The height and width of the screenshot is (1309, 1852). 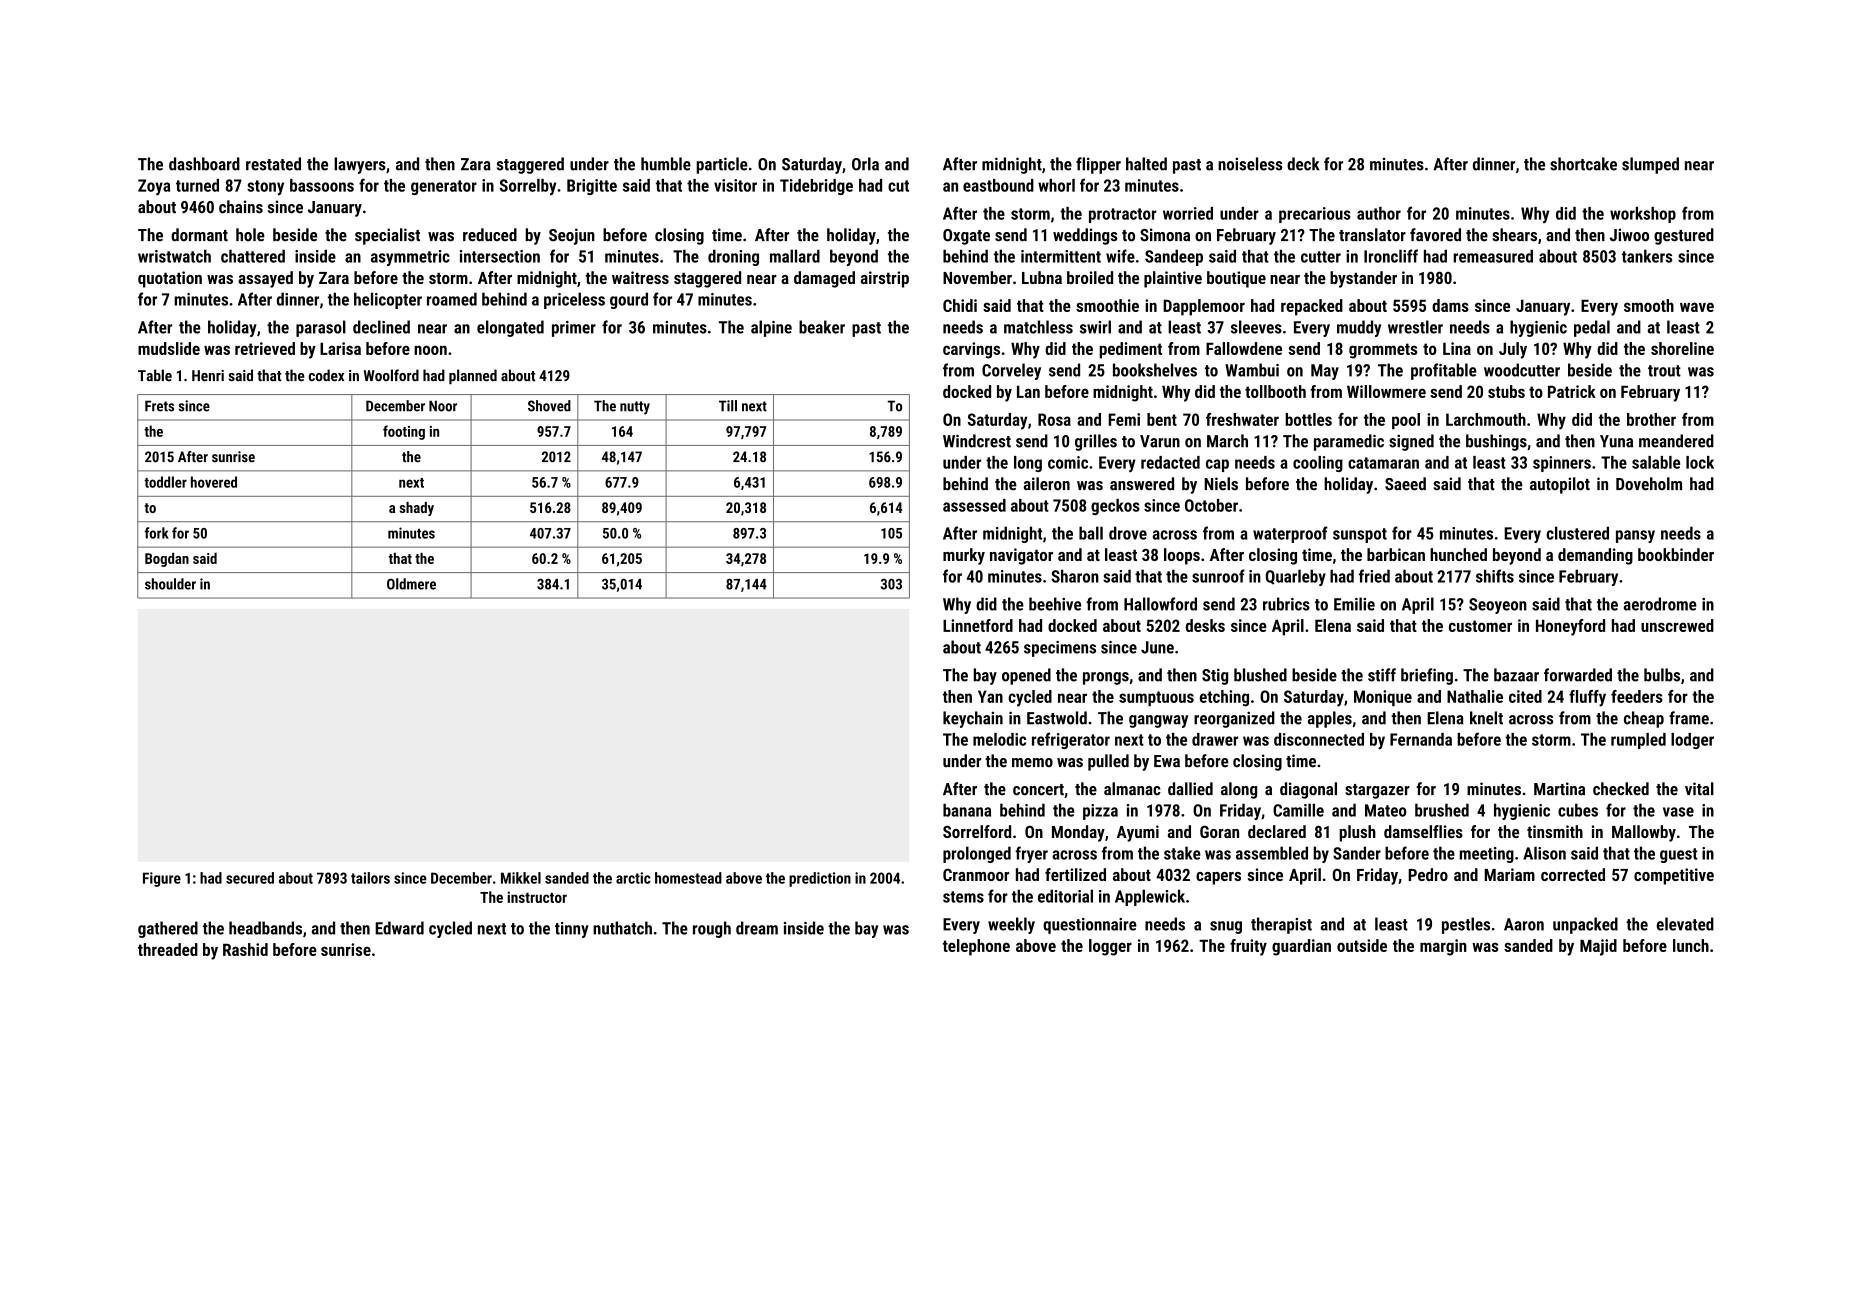 What do you see at coordinates (865, 164) in the screenshot?
I see `Orla` at bounding box center [865, 164].
